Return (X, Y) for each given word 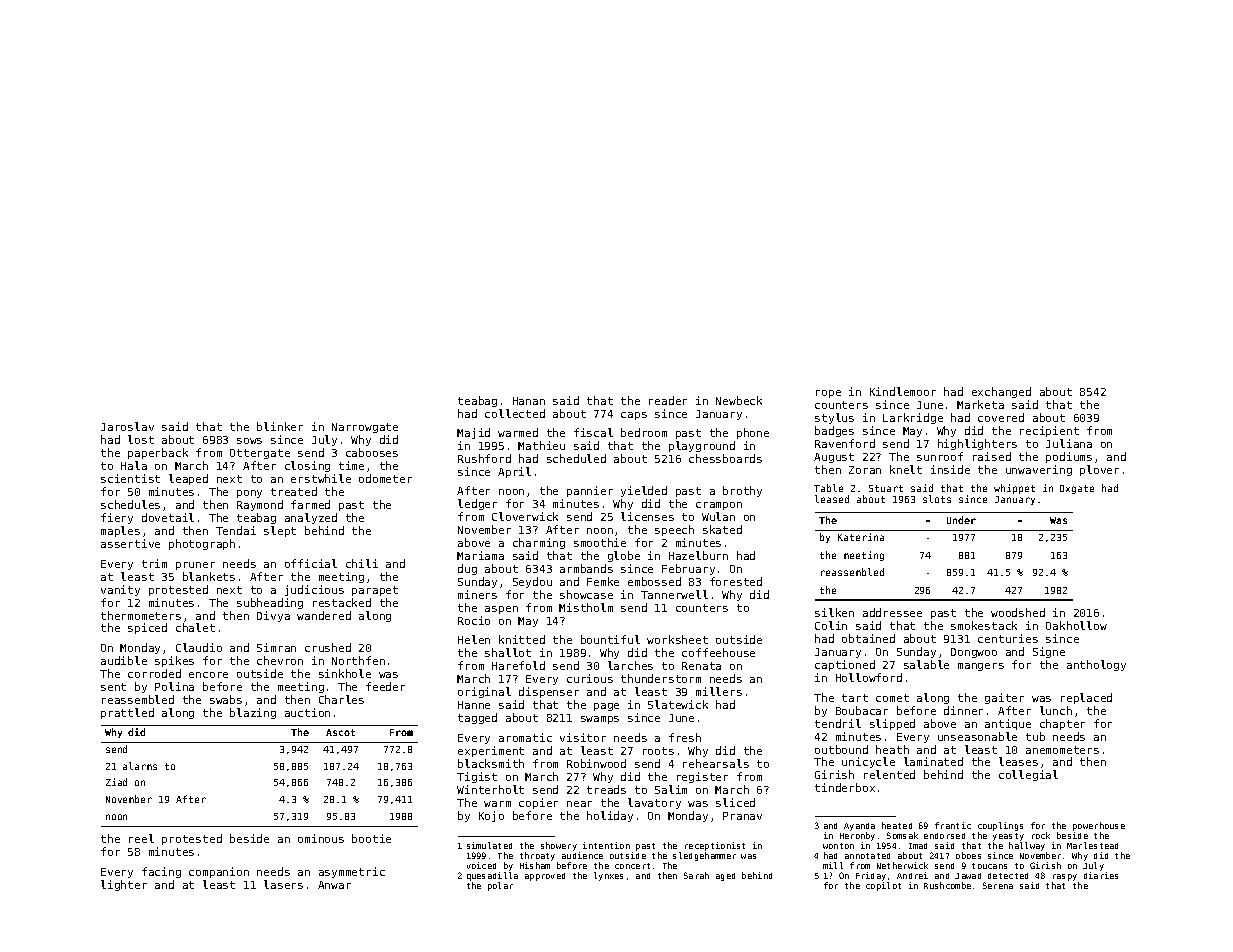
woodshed (1018, 612)
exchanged (1001, 392)
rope (828, 394)
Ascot (340, 732)
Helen (474, 639)
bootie (371, 838)
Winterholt (490, 789)
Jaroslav (127, 426)
